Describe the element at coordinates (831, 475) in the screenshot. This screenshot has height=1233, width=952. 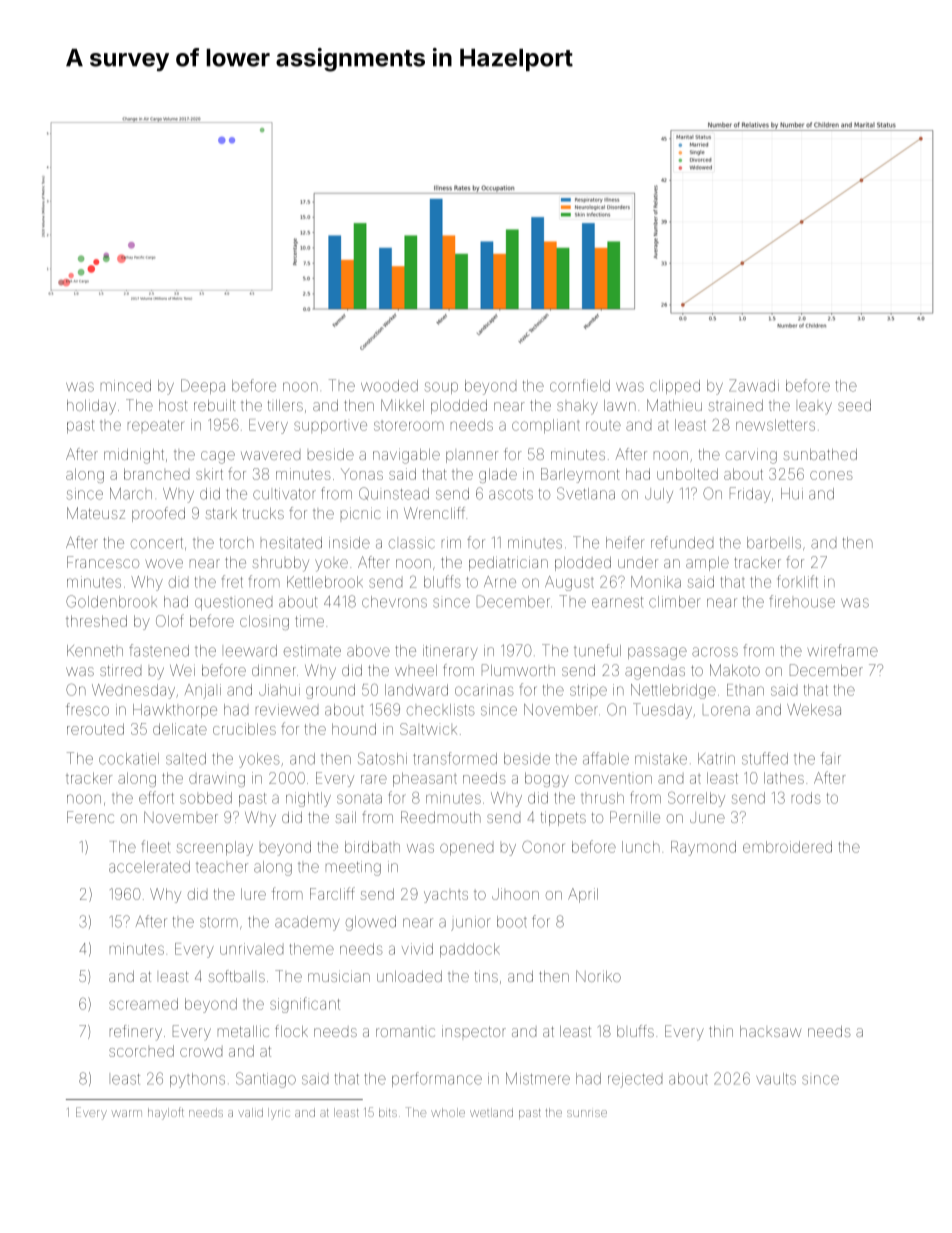
I see `cones` at that location.
